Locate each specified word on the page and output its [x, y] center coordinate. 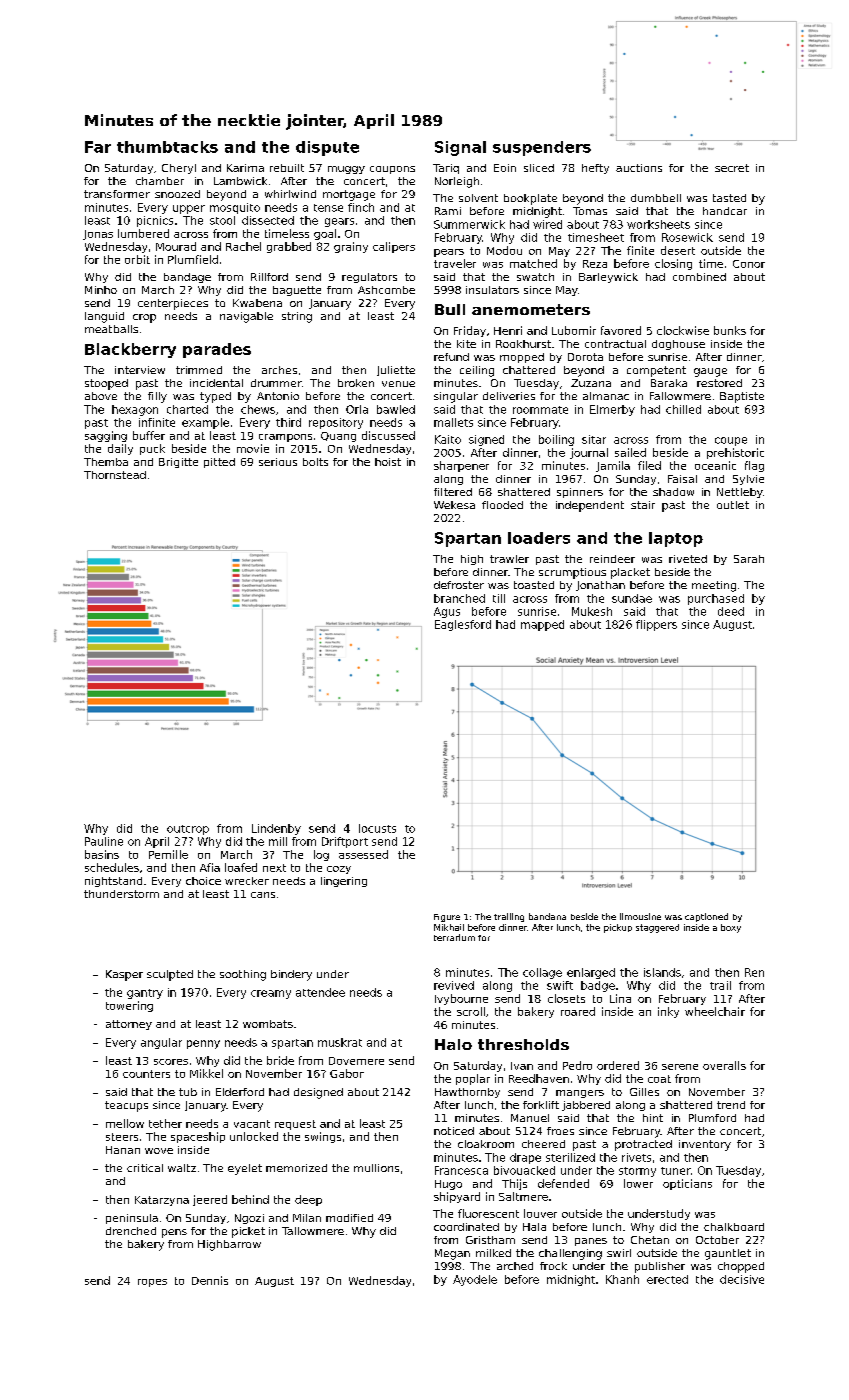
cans [263, 895]
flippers [656, 625]
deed [731, 611]
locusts [377, 828]
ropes [152, 1283]
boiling [556, 440]
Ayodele [475, 1280]
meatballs [111, 329]
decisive [742, 1279]
